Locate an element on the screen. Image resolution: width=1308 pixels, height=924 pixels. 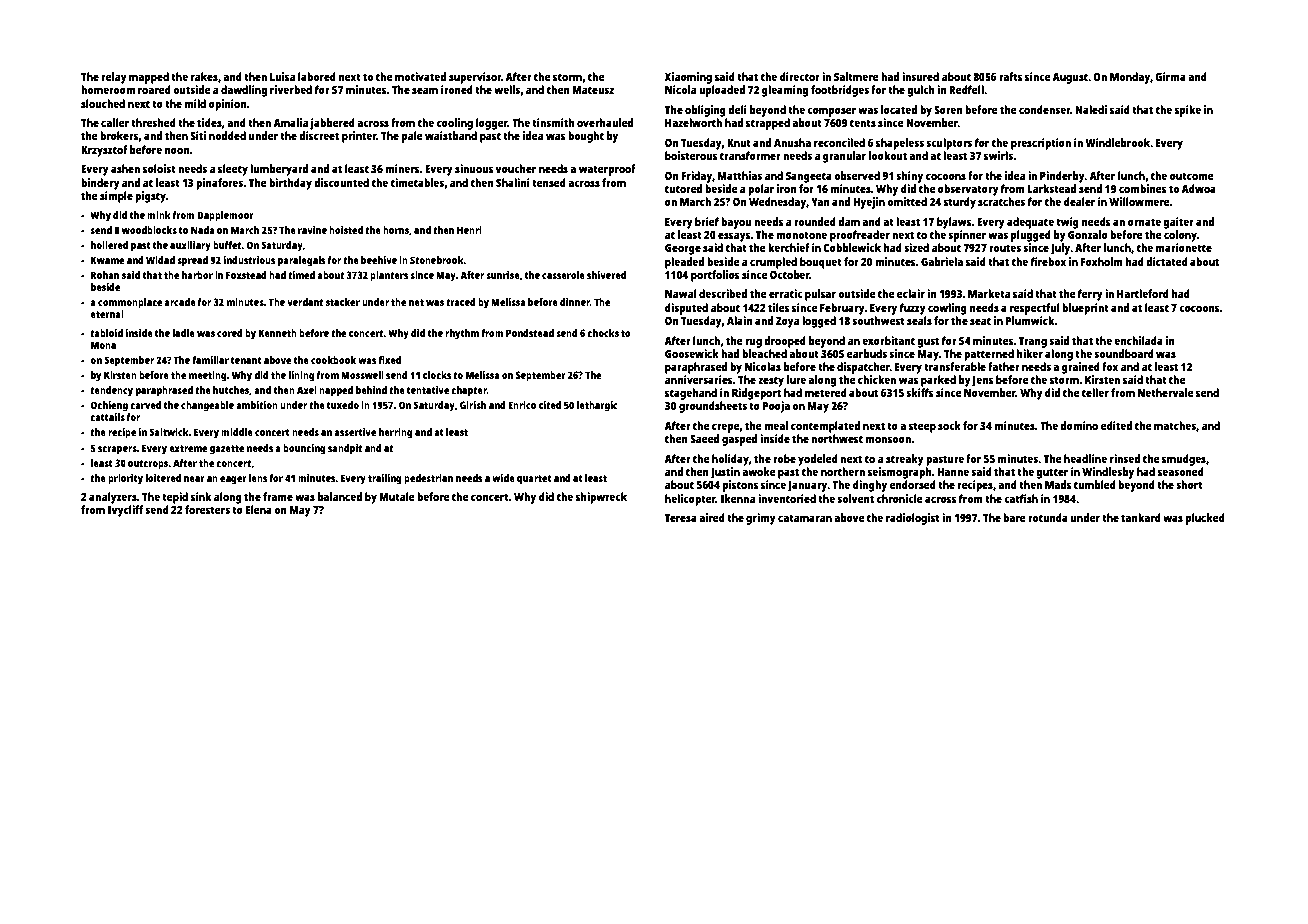
teller is located at coordinates (1095, 392).
